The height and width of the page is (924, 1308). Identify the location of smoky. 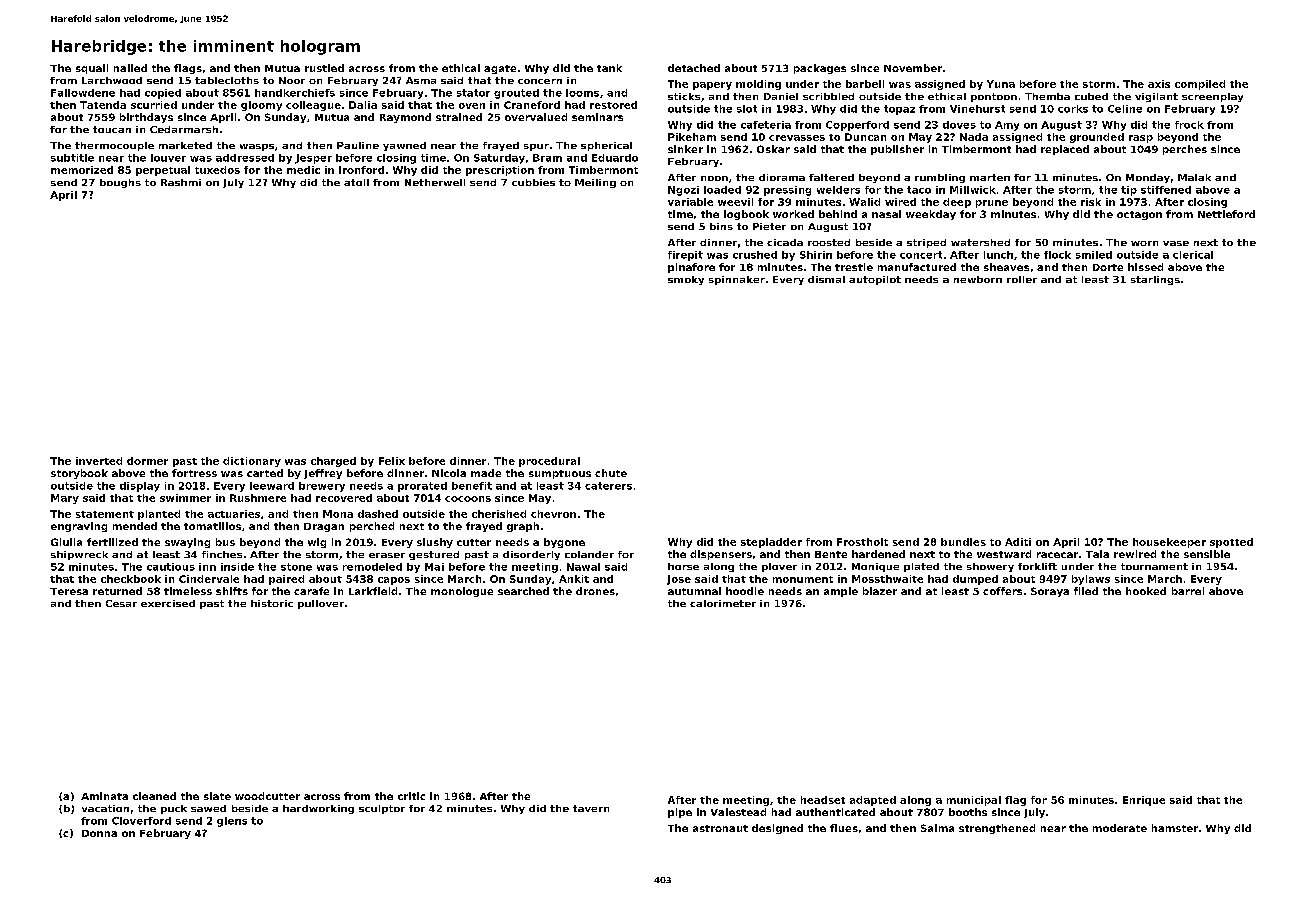
(686, 280).
